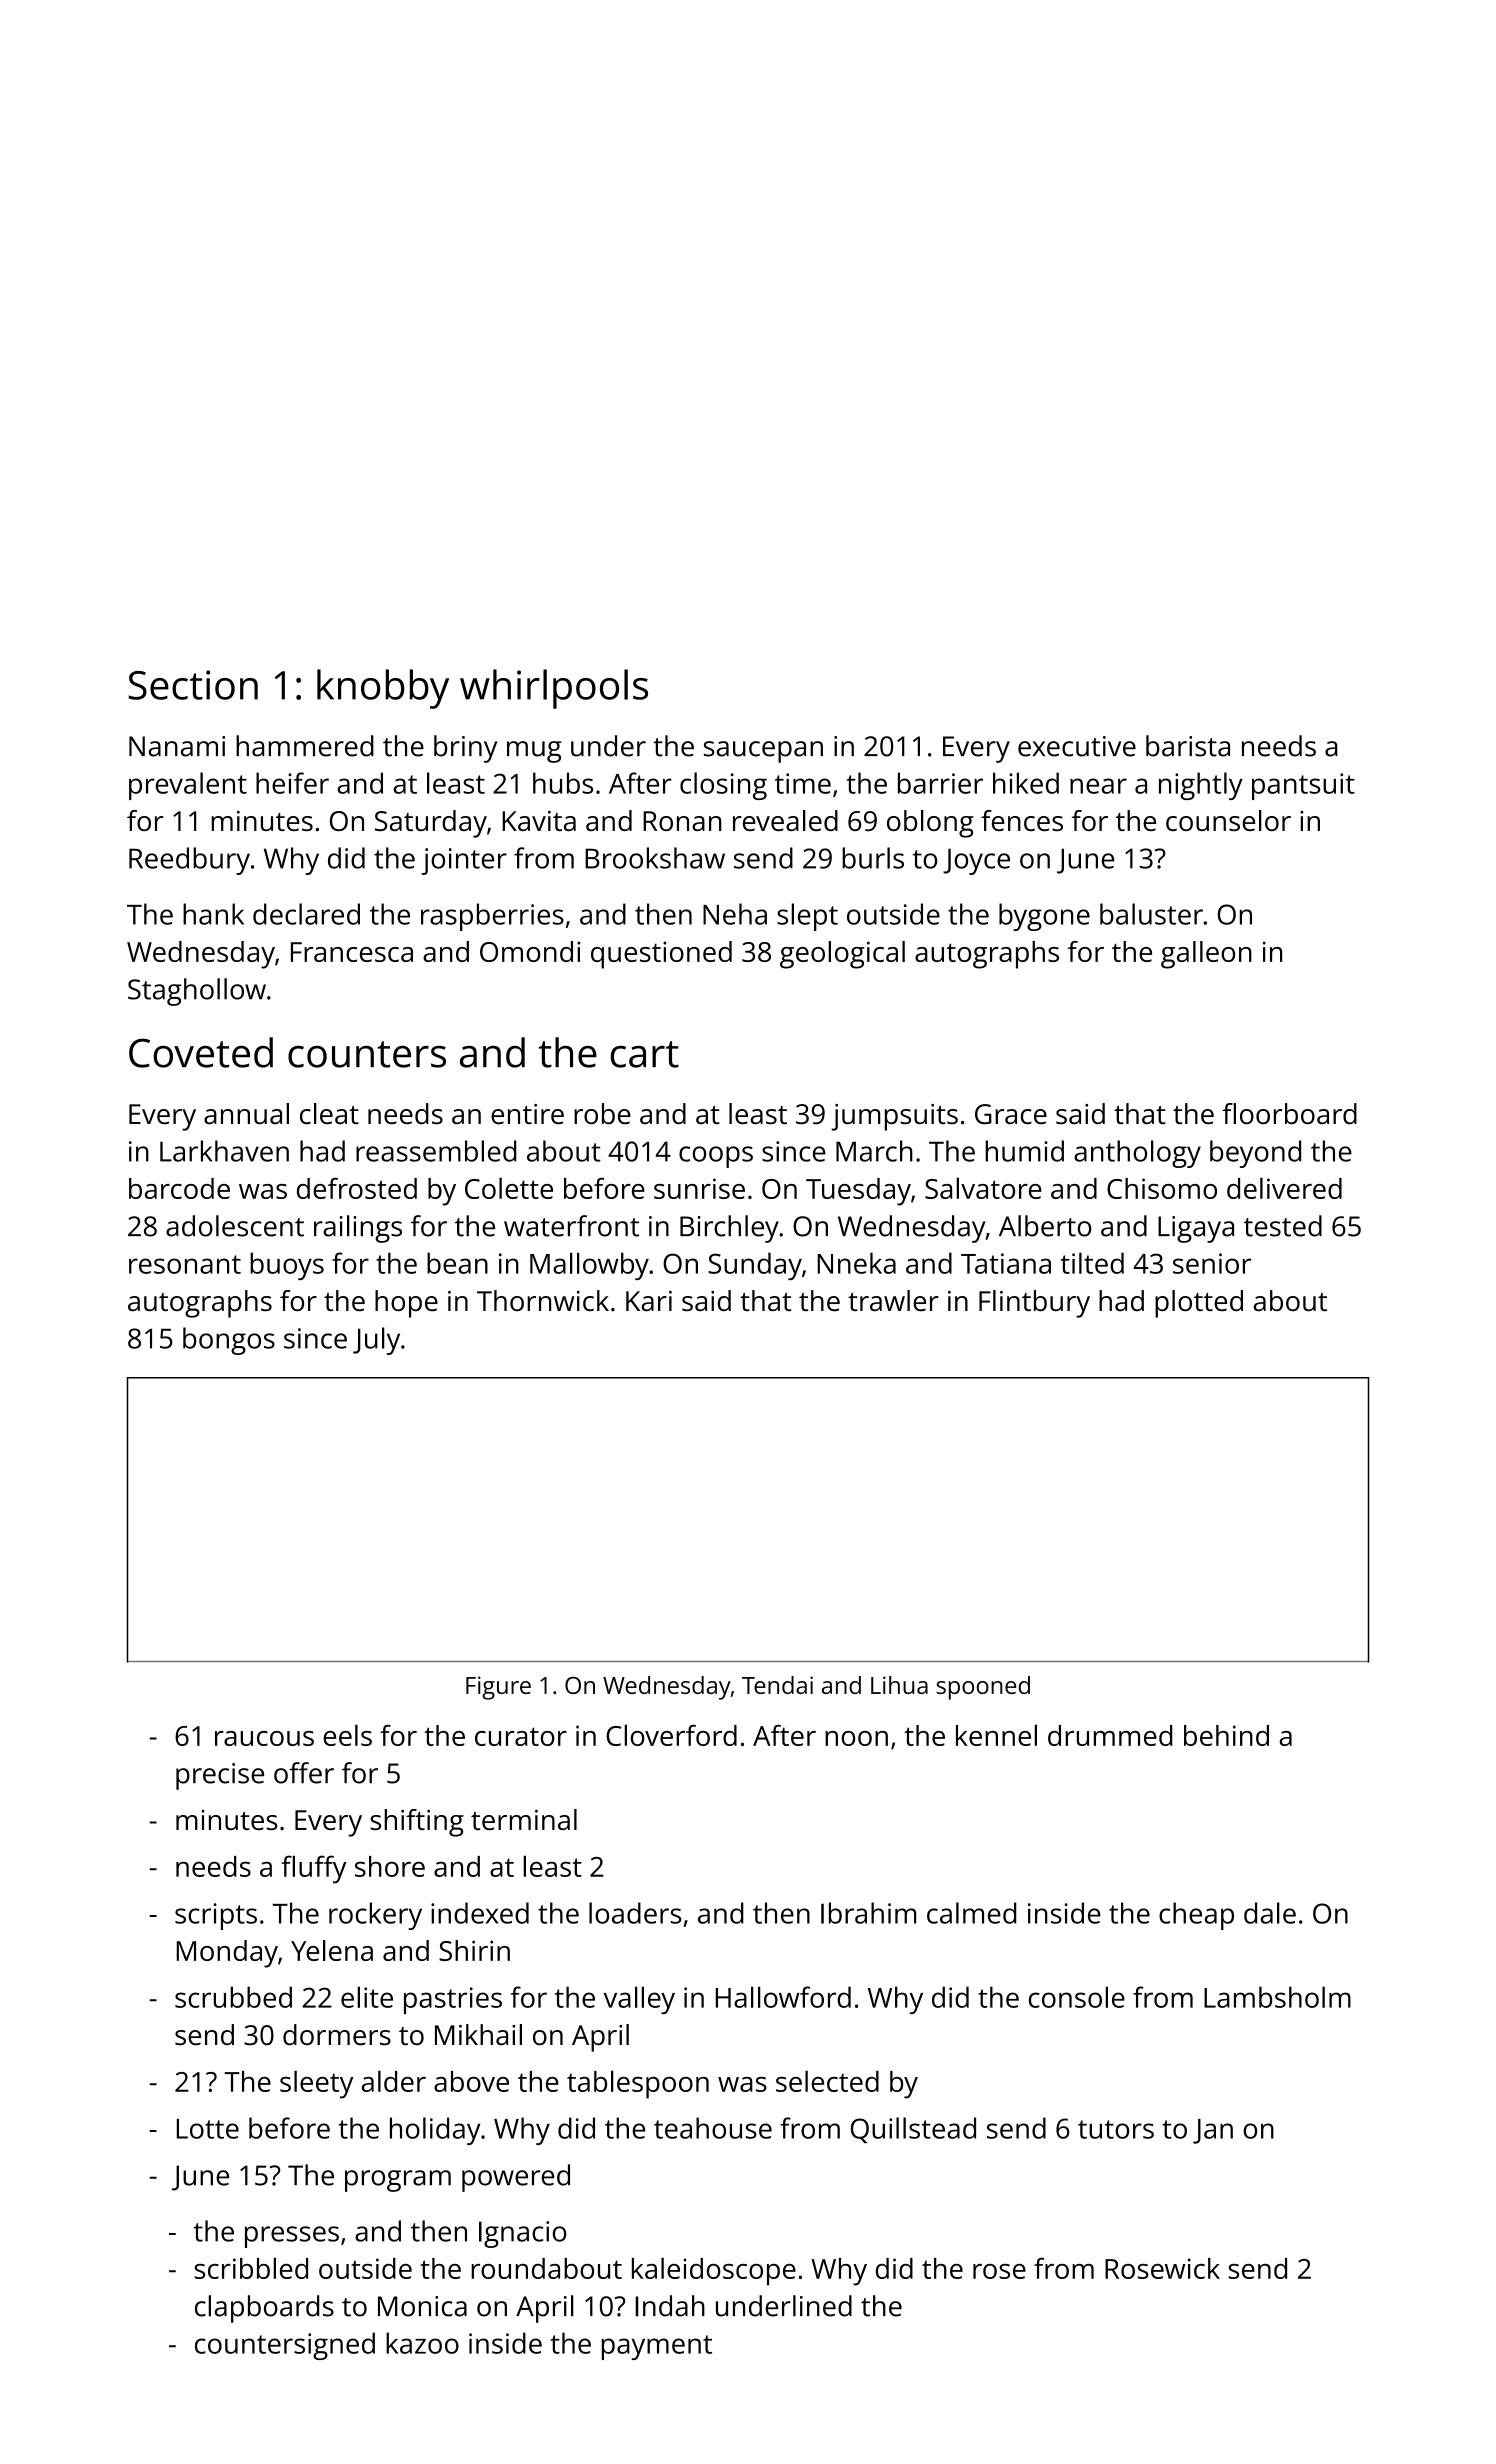  What do you see at coordinates (251, 2268) in the document?
I see `scribbled` at bounding box center [251, 2268].
